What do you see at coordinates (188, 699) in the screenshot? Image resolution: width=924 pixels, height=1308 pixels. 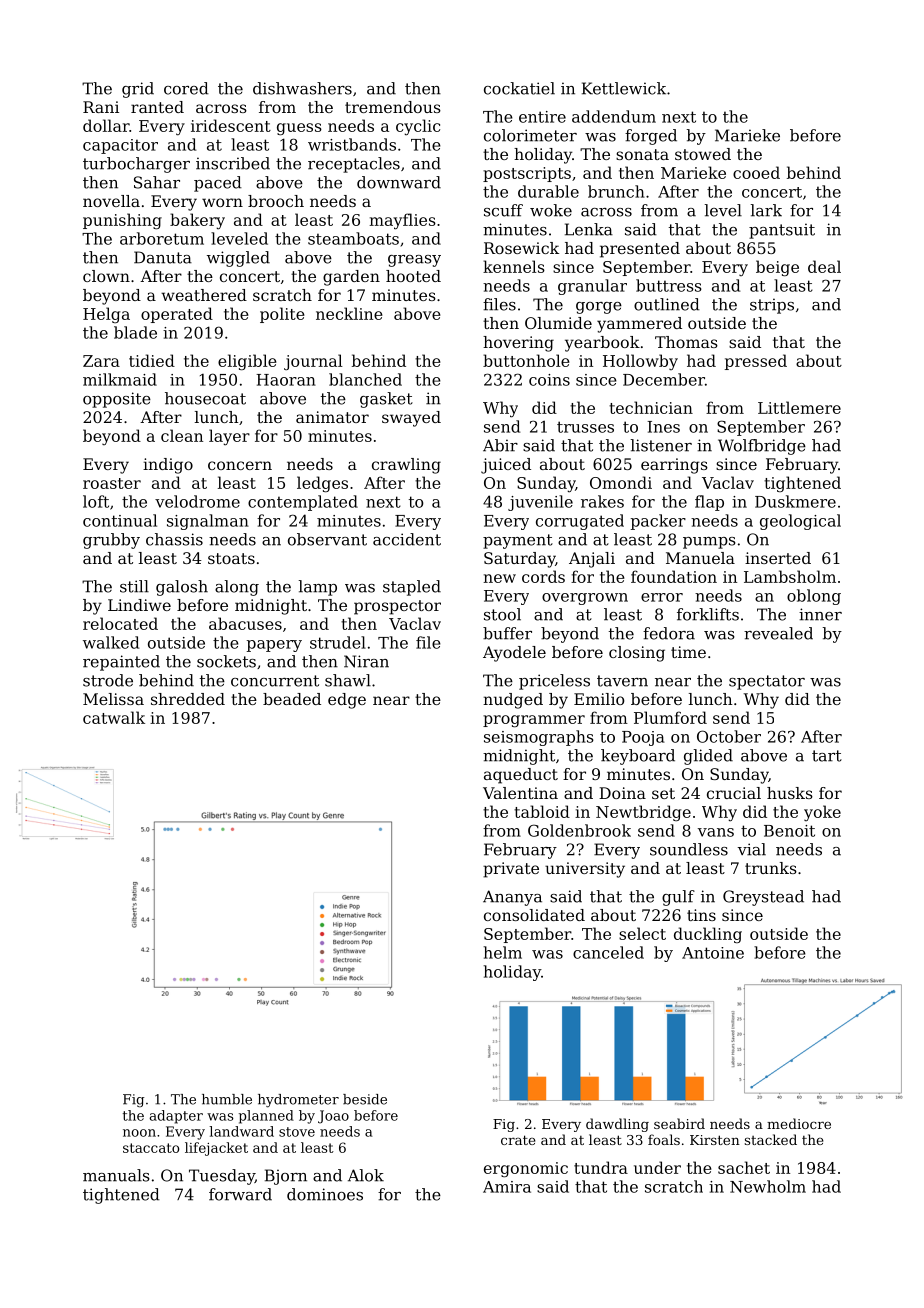 I see `shredded` at bounding box center [188, 699].
